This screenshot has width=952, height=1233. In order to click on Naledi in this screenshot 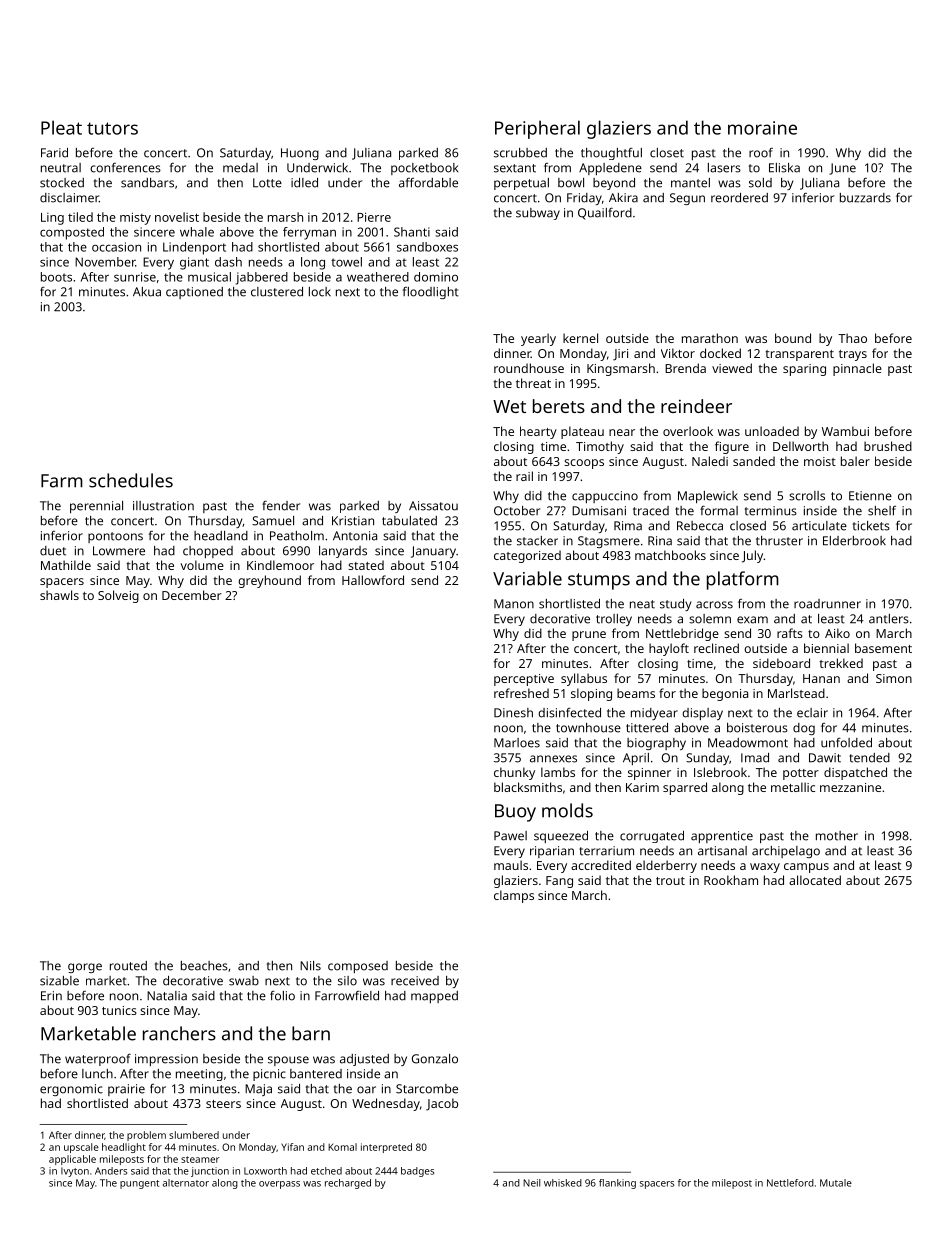, I will do `click(710, 461)`.
